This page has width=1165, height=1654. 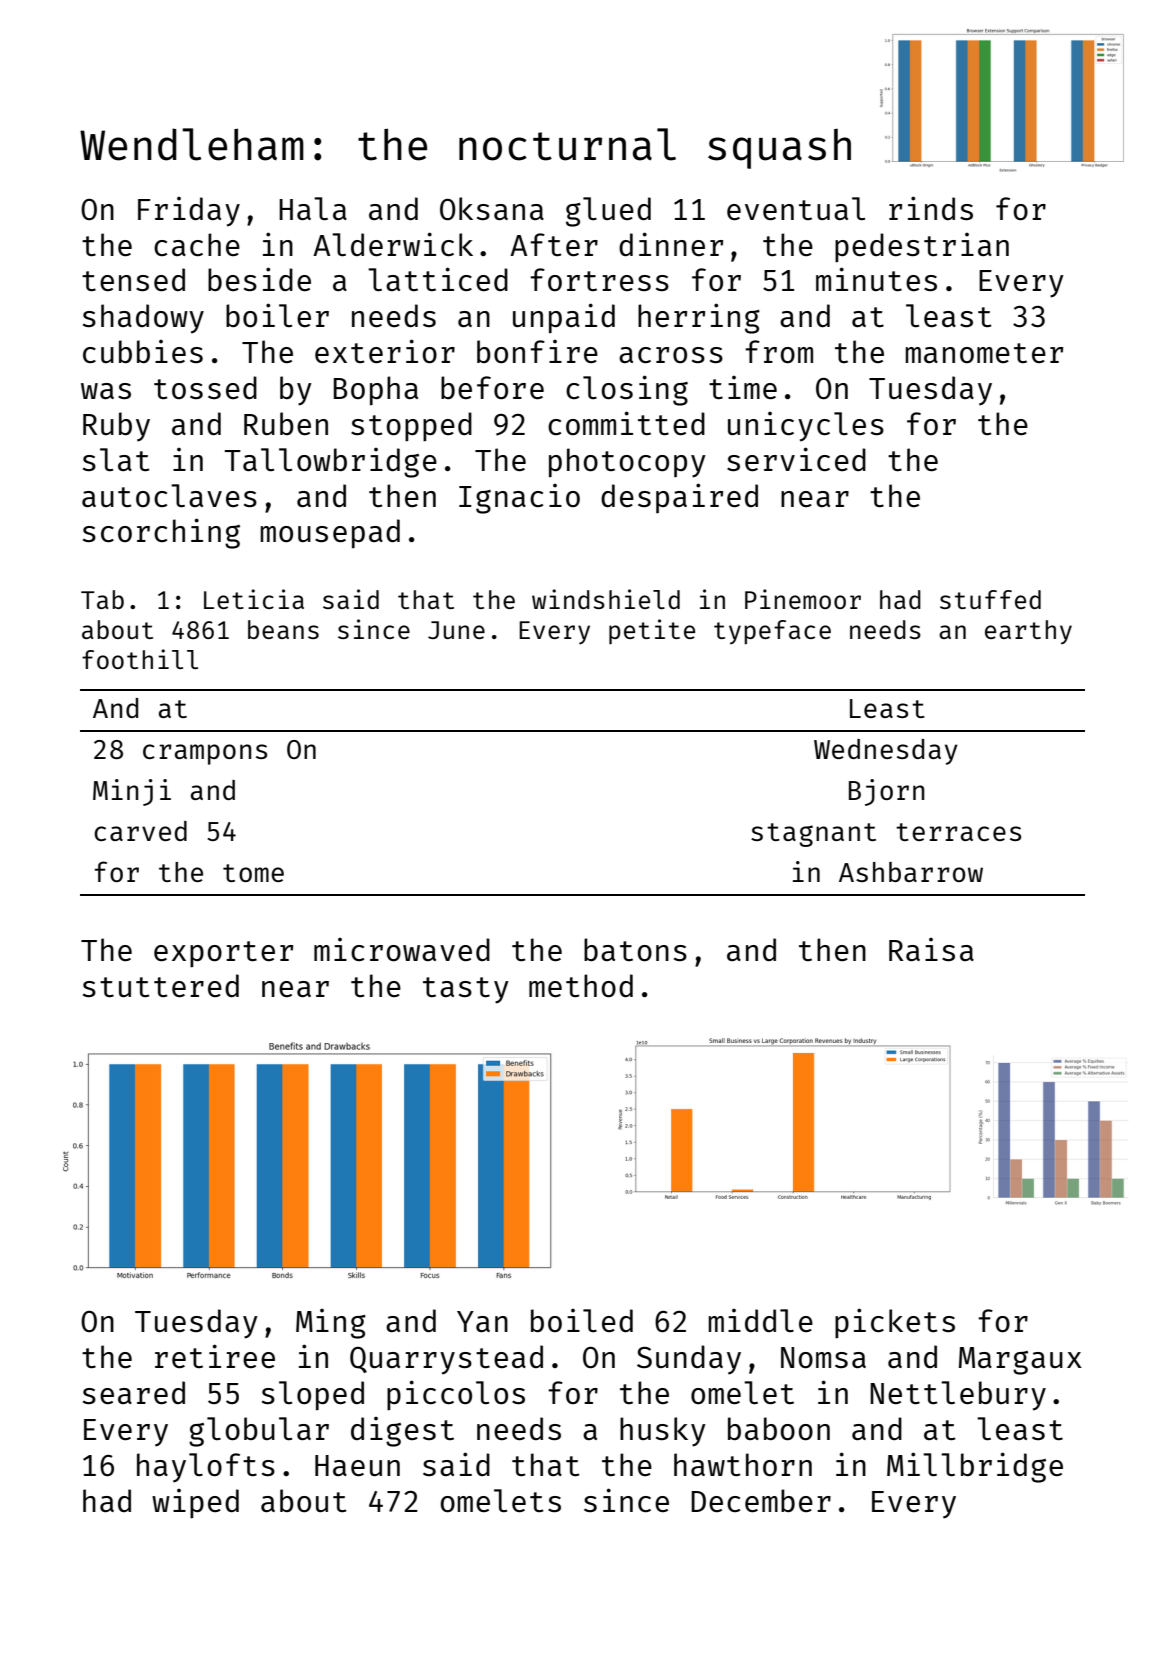 What do you see at coordinates (958, 832) in the page?
I see `terraces` at bounding box center [958, 832].
